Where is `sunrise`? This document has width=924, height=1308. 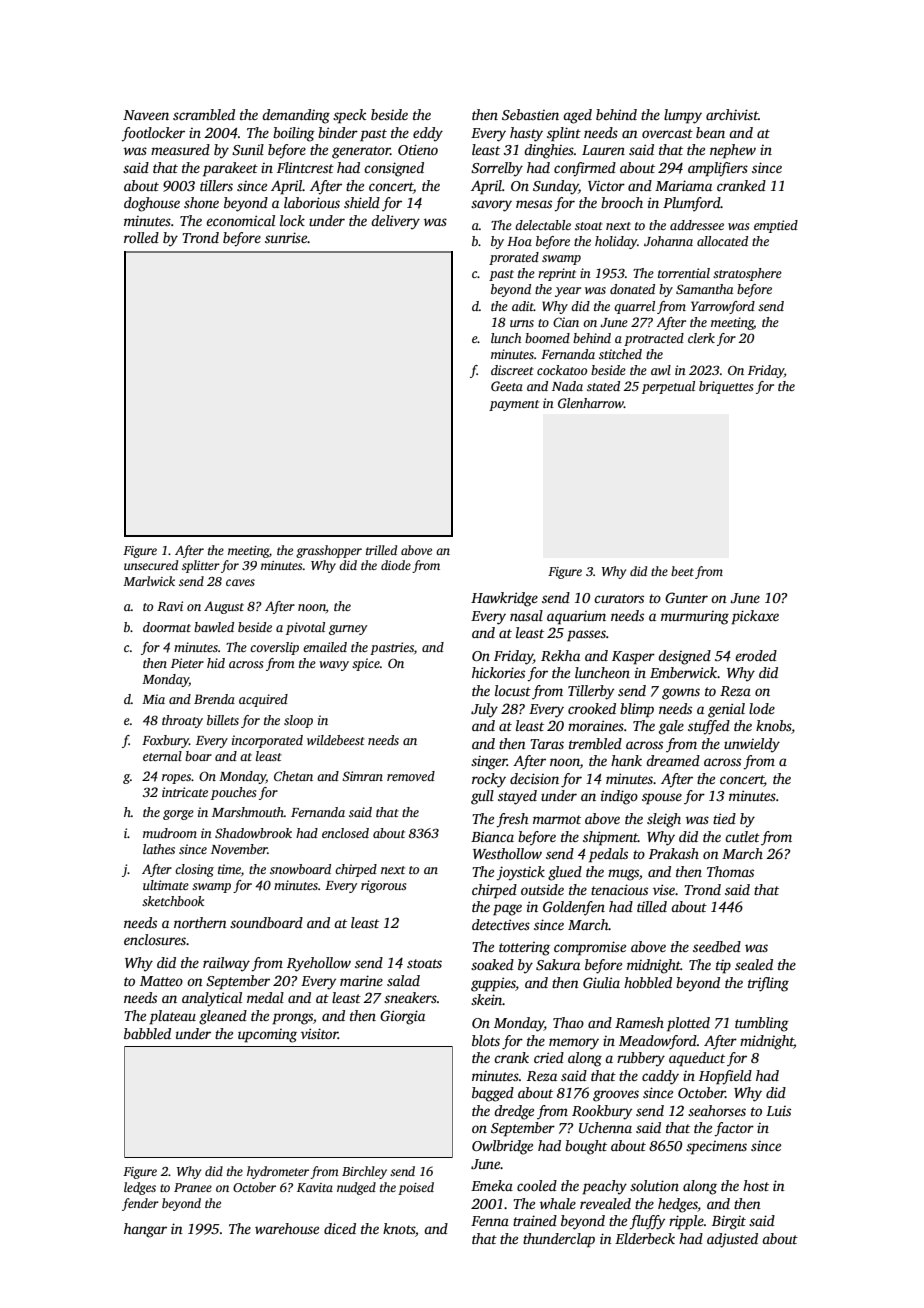
sunrise is located at coordinates (286, 237).
